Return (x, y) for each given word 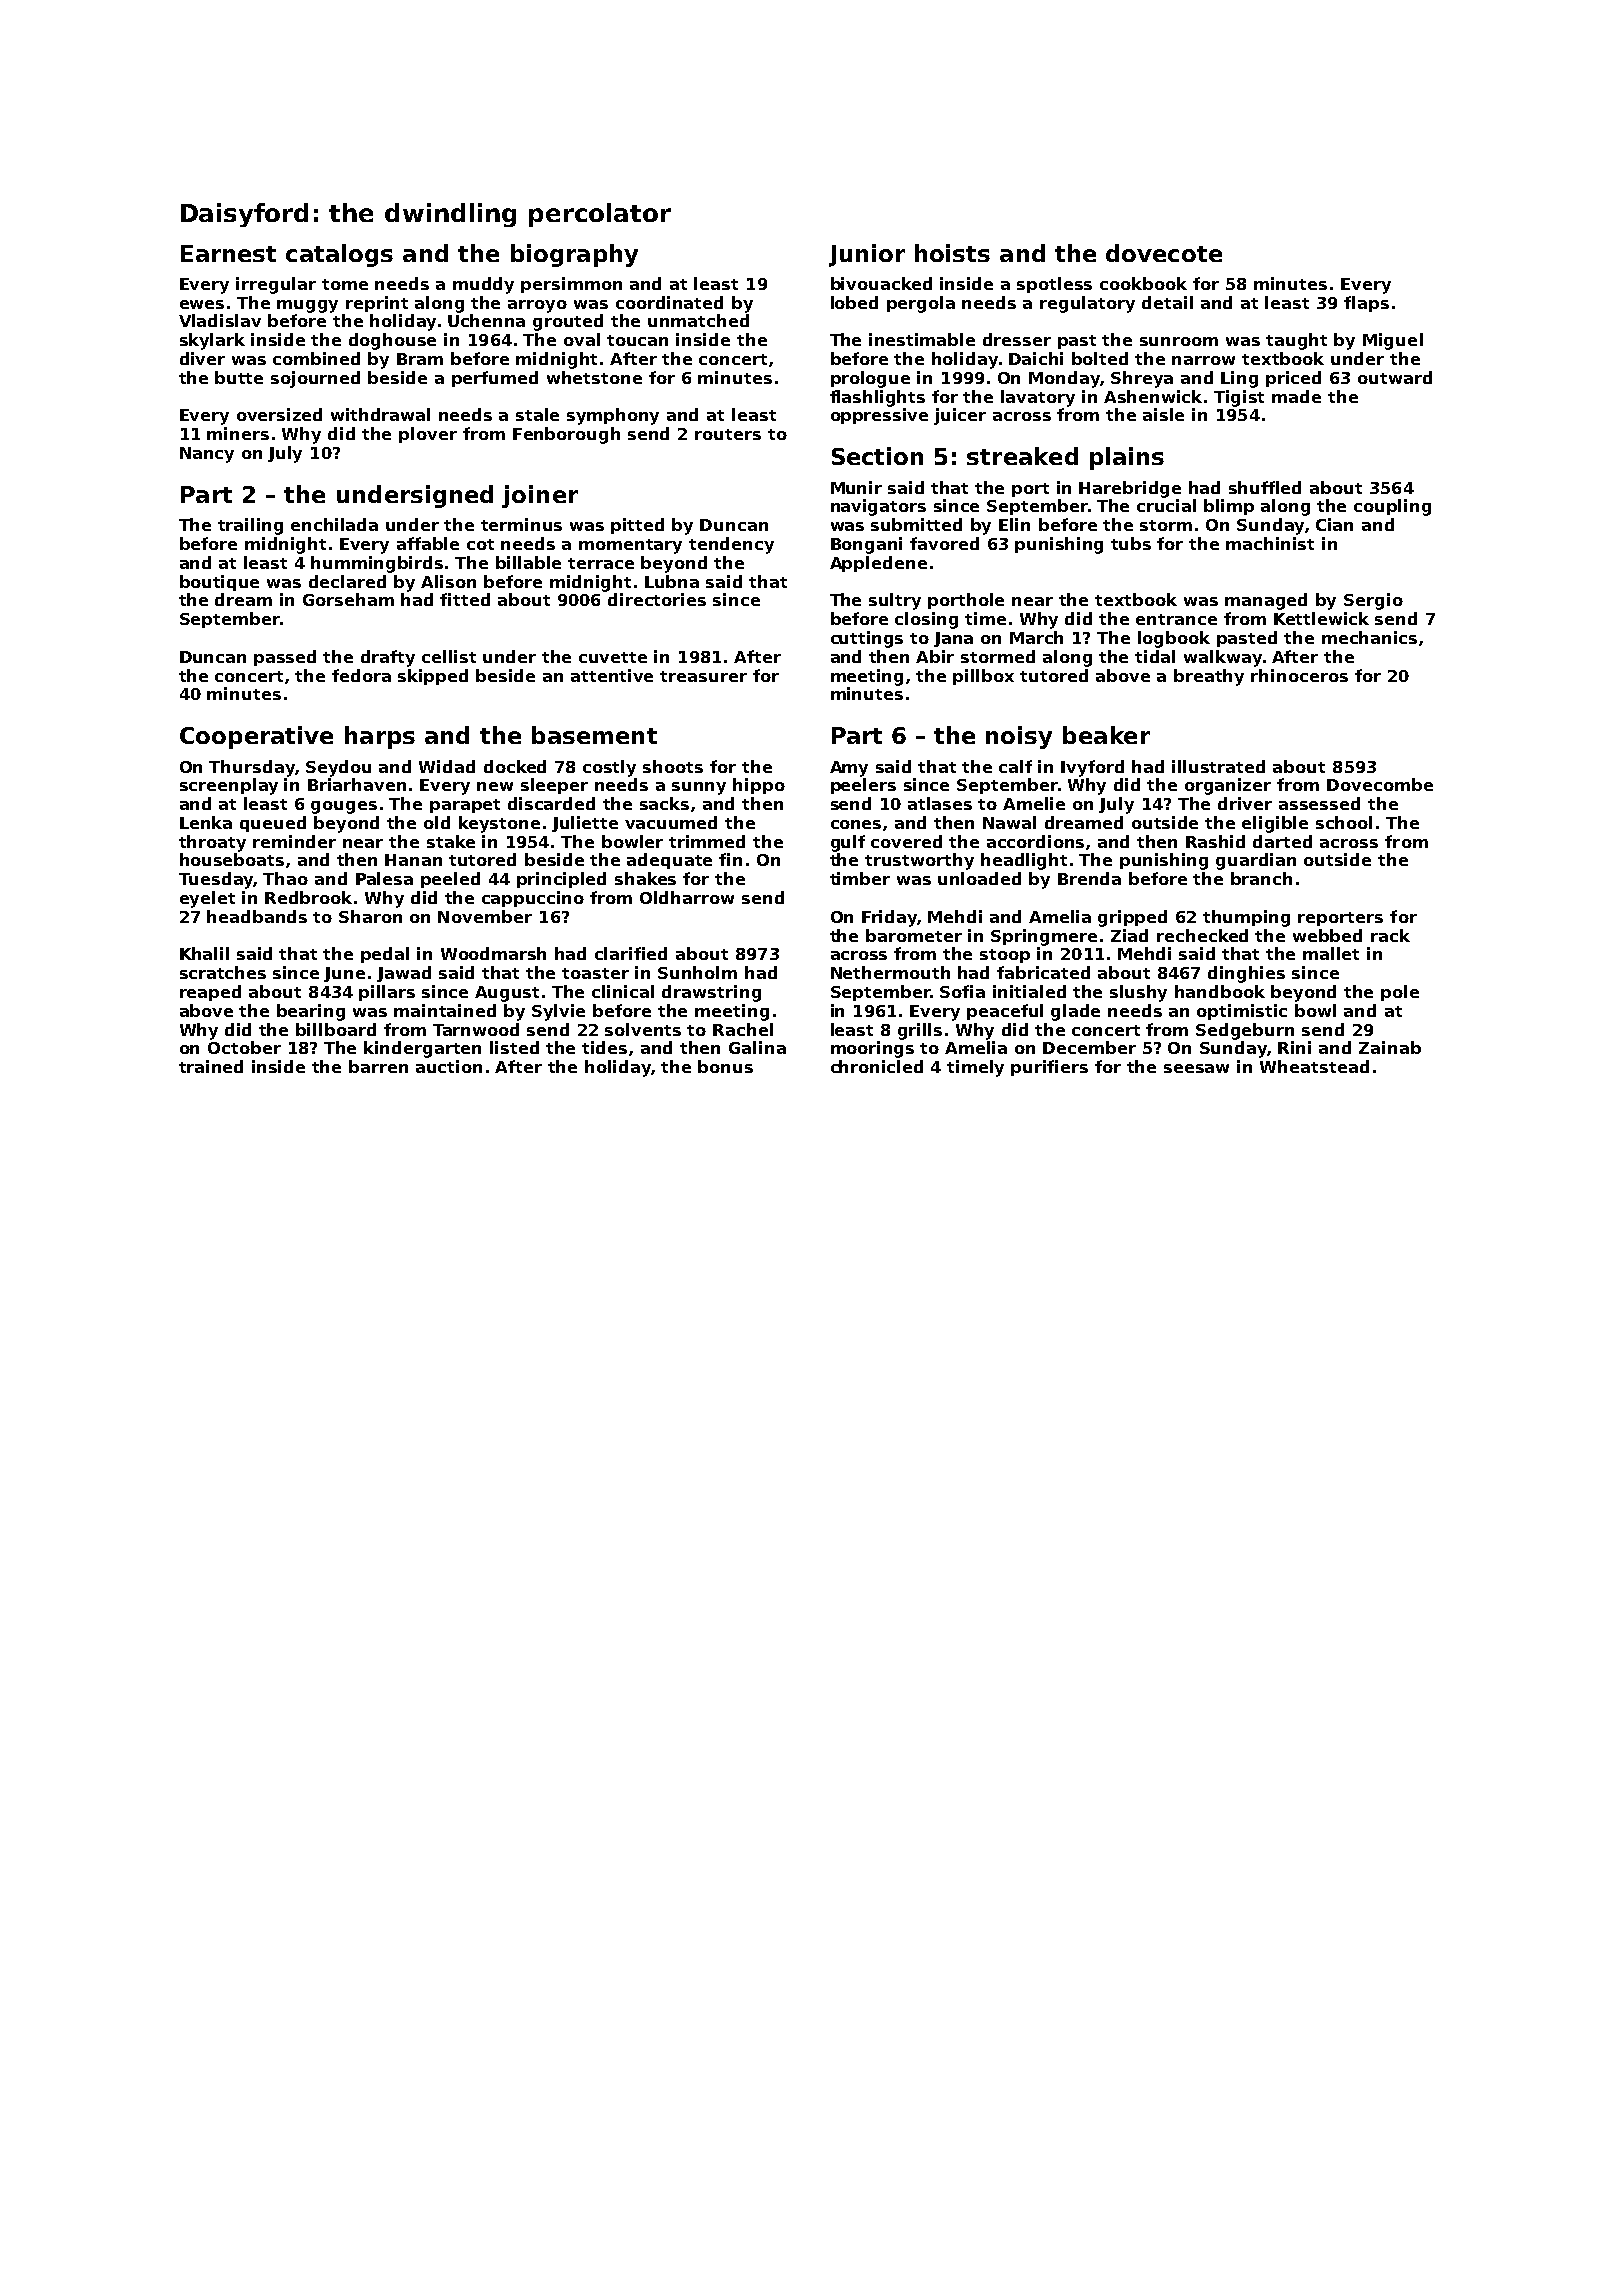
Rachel (743, 1029)
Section (877, 456)
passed (285, 658)
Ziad (1129, 935)
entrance (1176, 619)
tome (345, 284)
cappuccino (533, 899)
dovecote (1164, 253)
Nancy (207, 455)
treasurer (703, 676)
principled (561, 880)
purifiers (1049, 1068)
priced (1293, 379)
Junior (867, 255)
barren (378, 1066)
